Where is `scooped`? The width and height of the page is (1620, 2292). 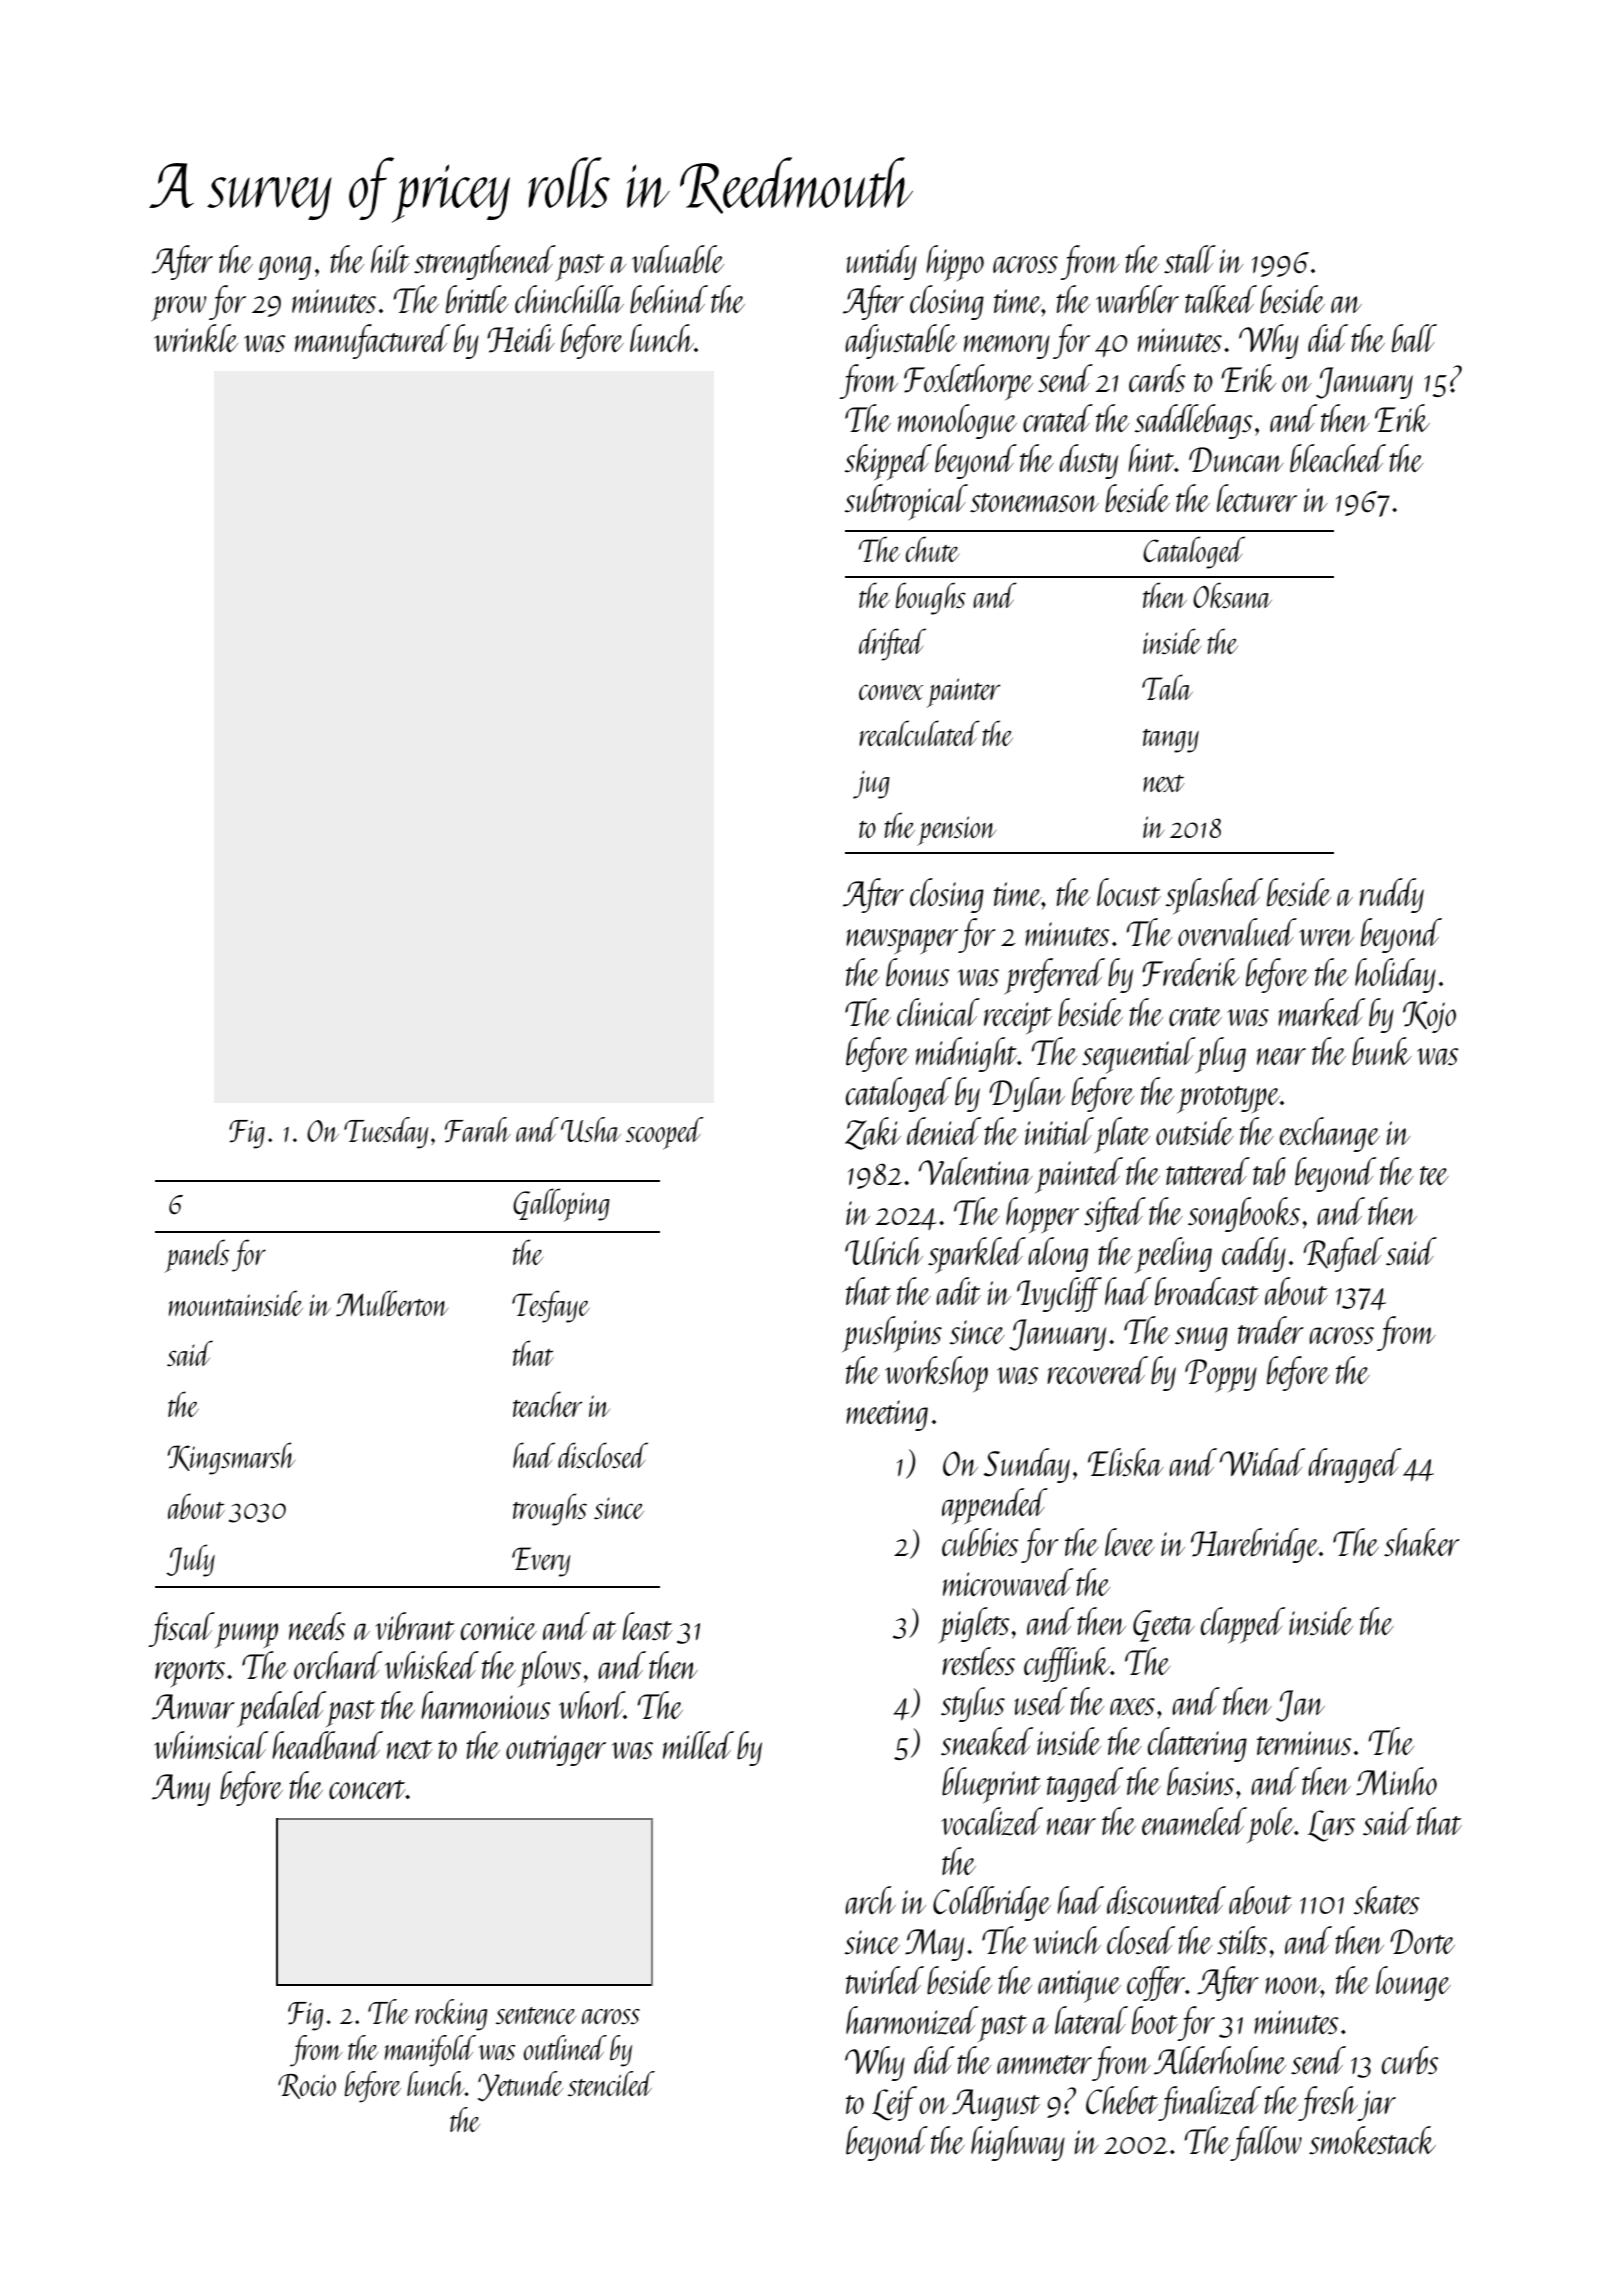
scooped is located at coordinates (665, 1133).
